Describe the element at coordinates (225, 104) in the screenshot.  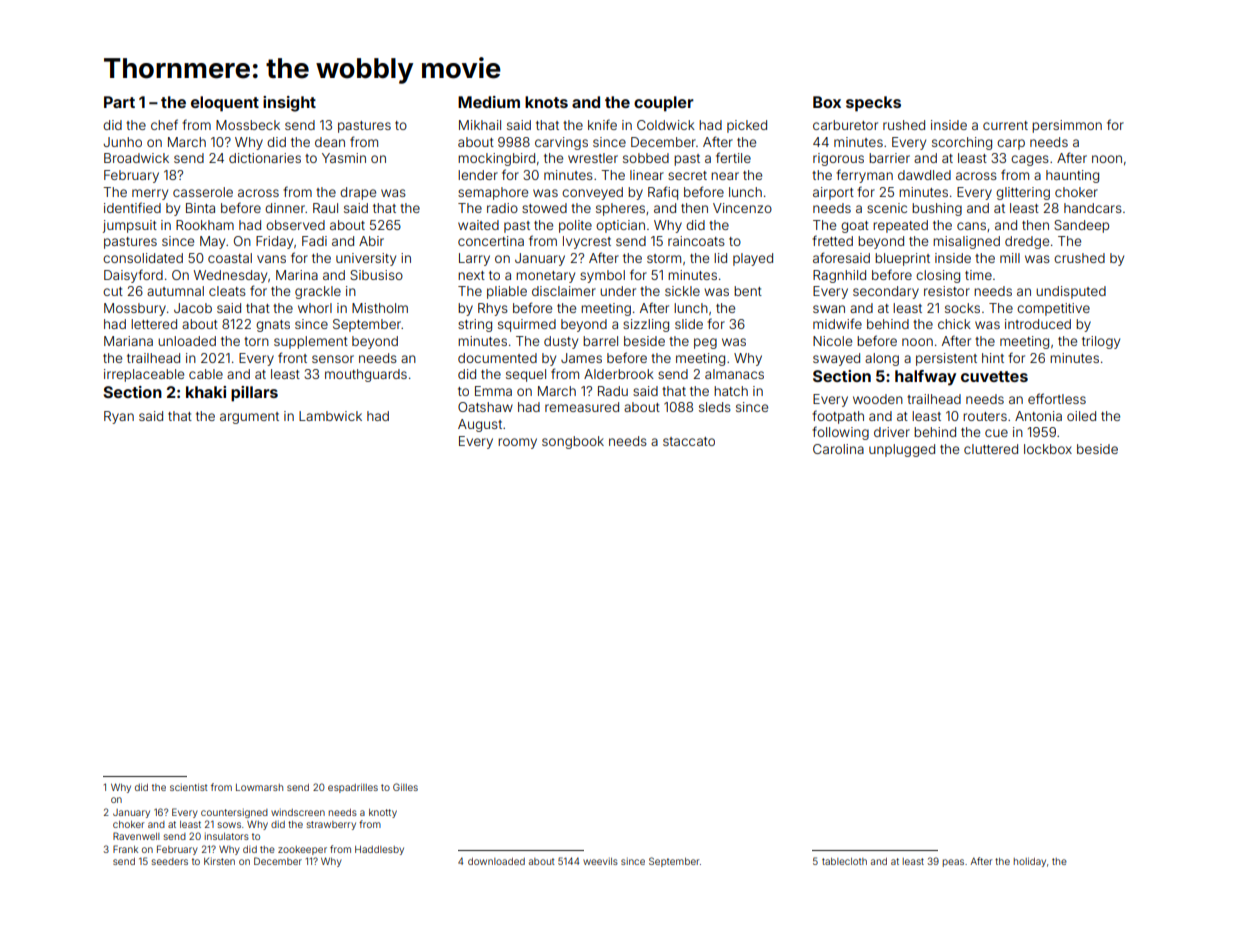
I see `eloquent` at that location.
